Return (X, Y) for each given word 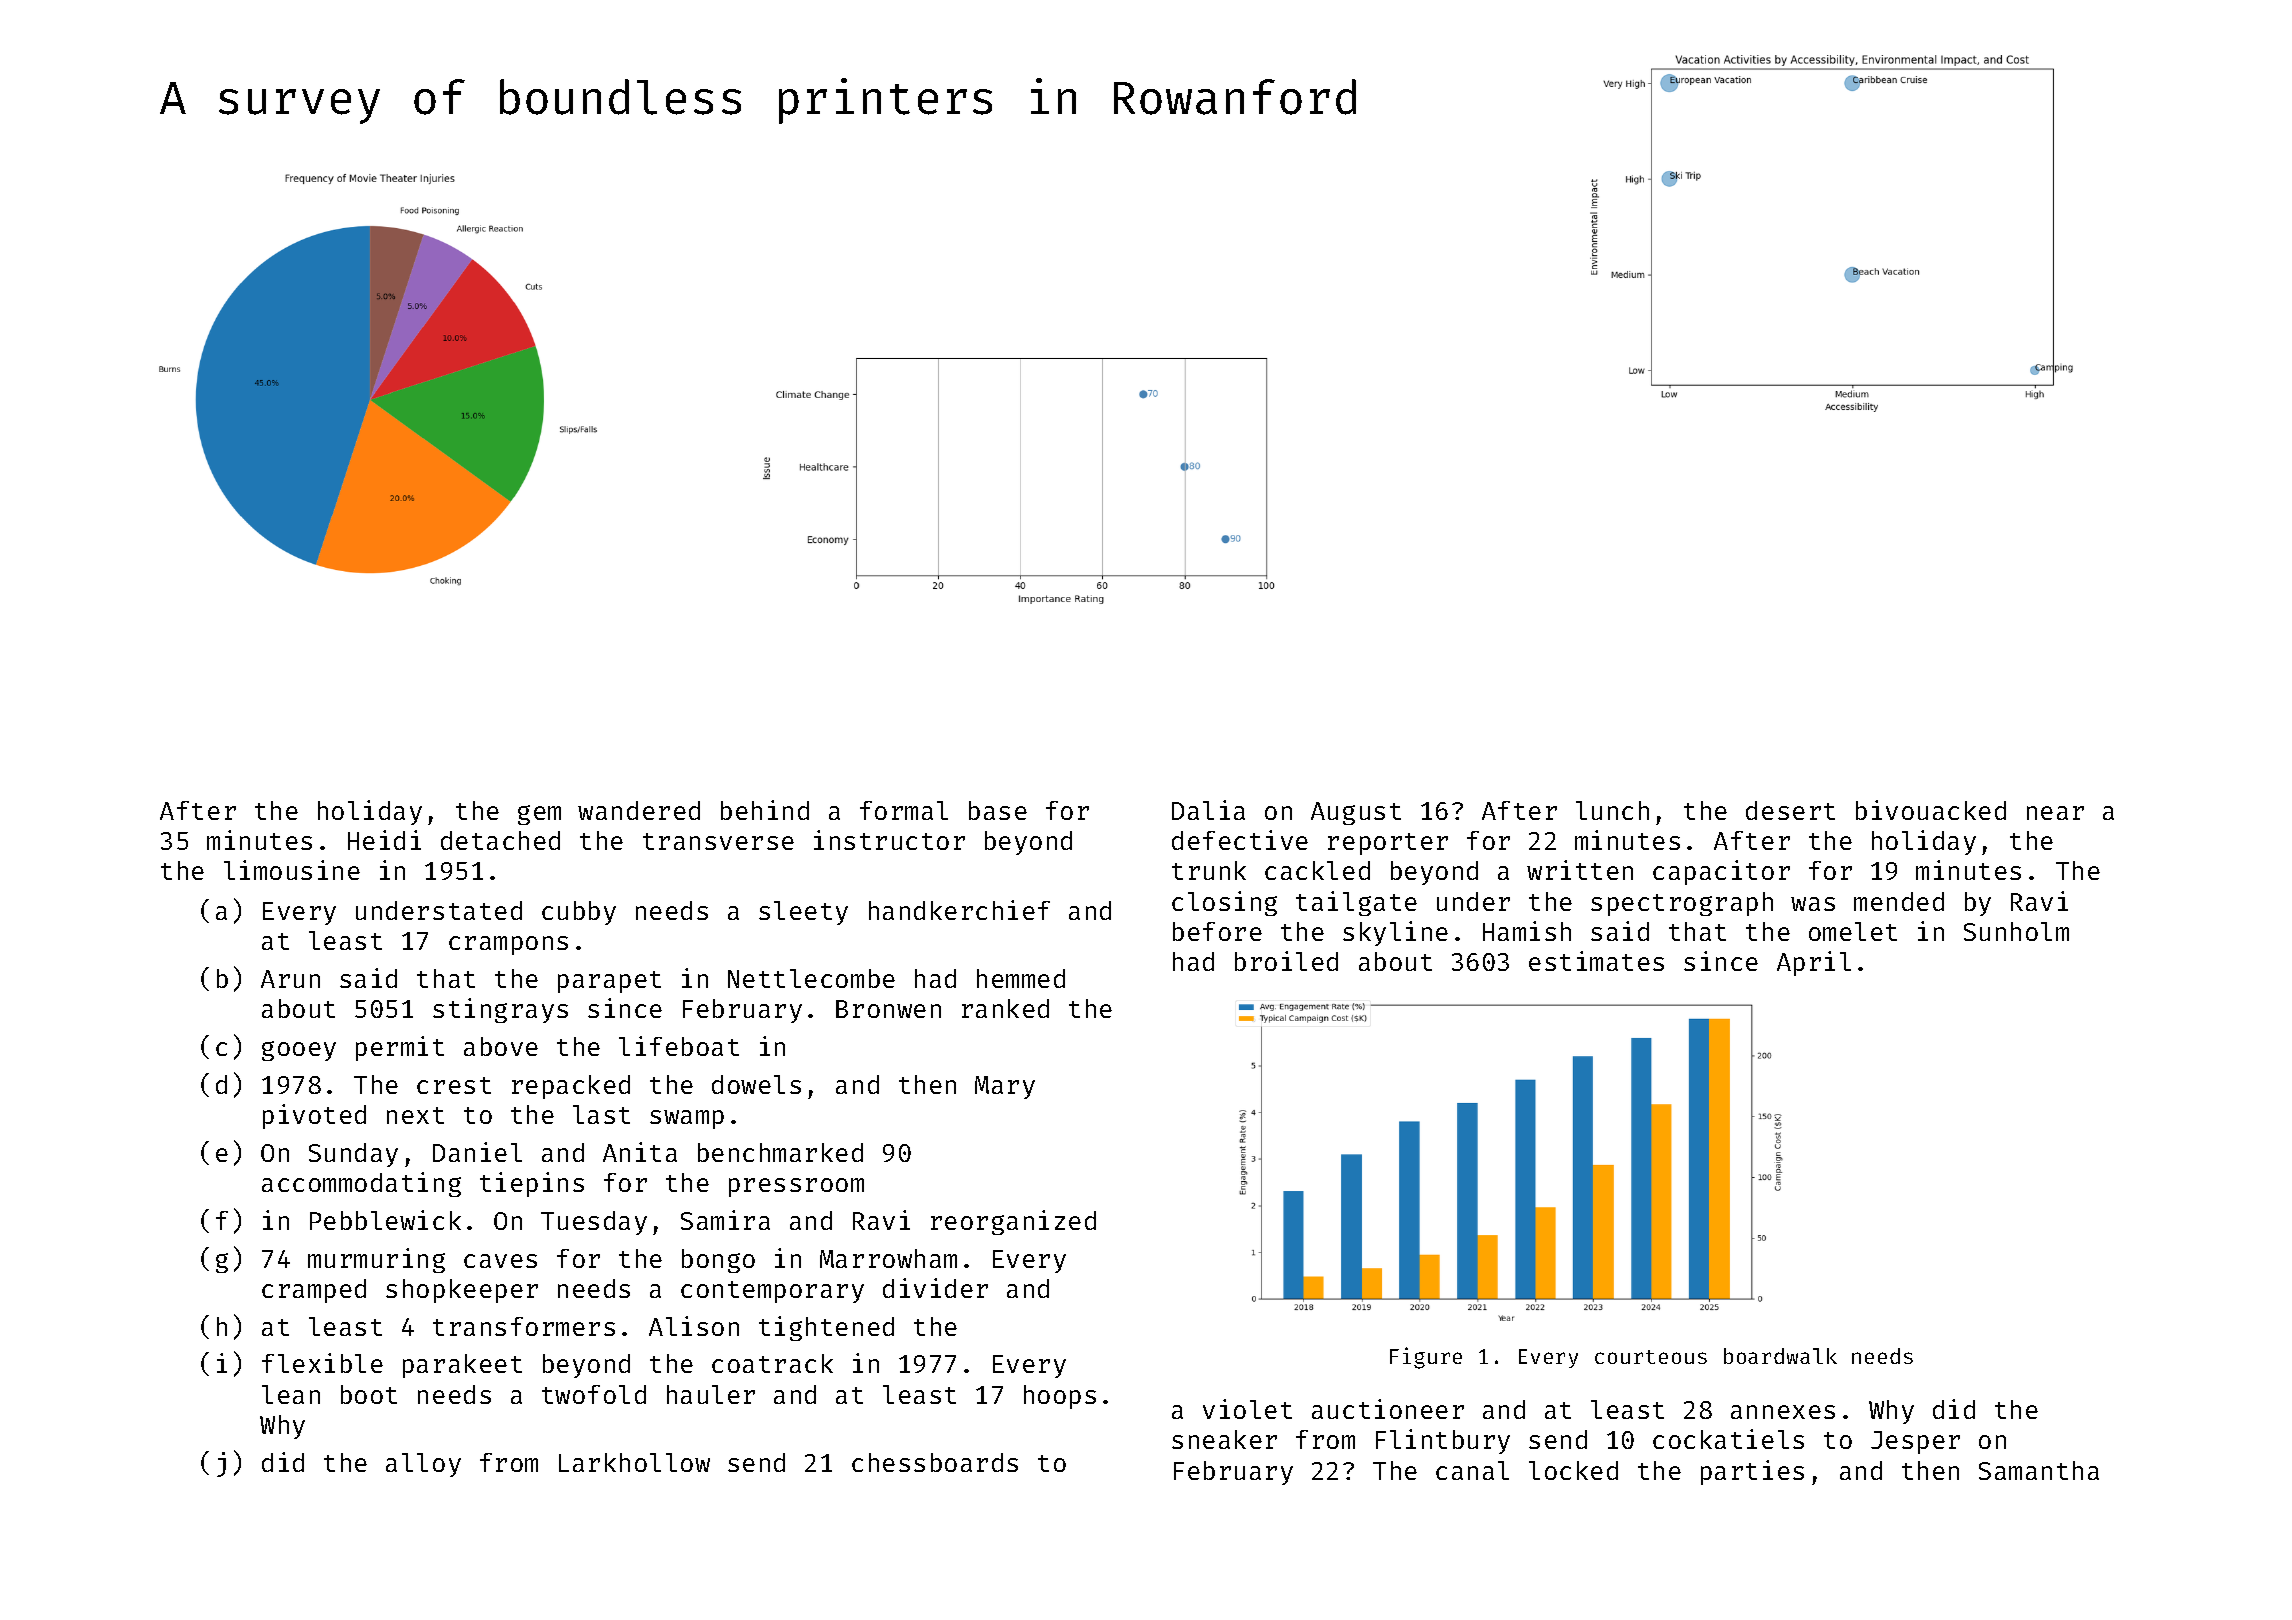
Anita (640, 1152)
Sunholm (2016, 931)
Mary (1005, 1087)
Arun (290, 979)
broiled (1286, 961)
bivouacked (1931, 810)
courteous (1651, 1357)
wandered (639, 810)
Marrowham (888, 1258)
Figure (1426, 1358)
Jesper (1915, 1442)
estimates (1596, 961)
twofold (594, 1394)
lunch (1612, 810)
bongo (718, 1261)
